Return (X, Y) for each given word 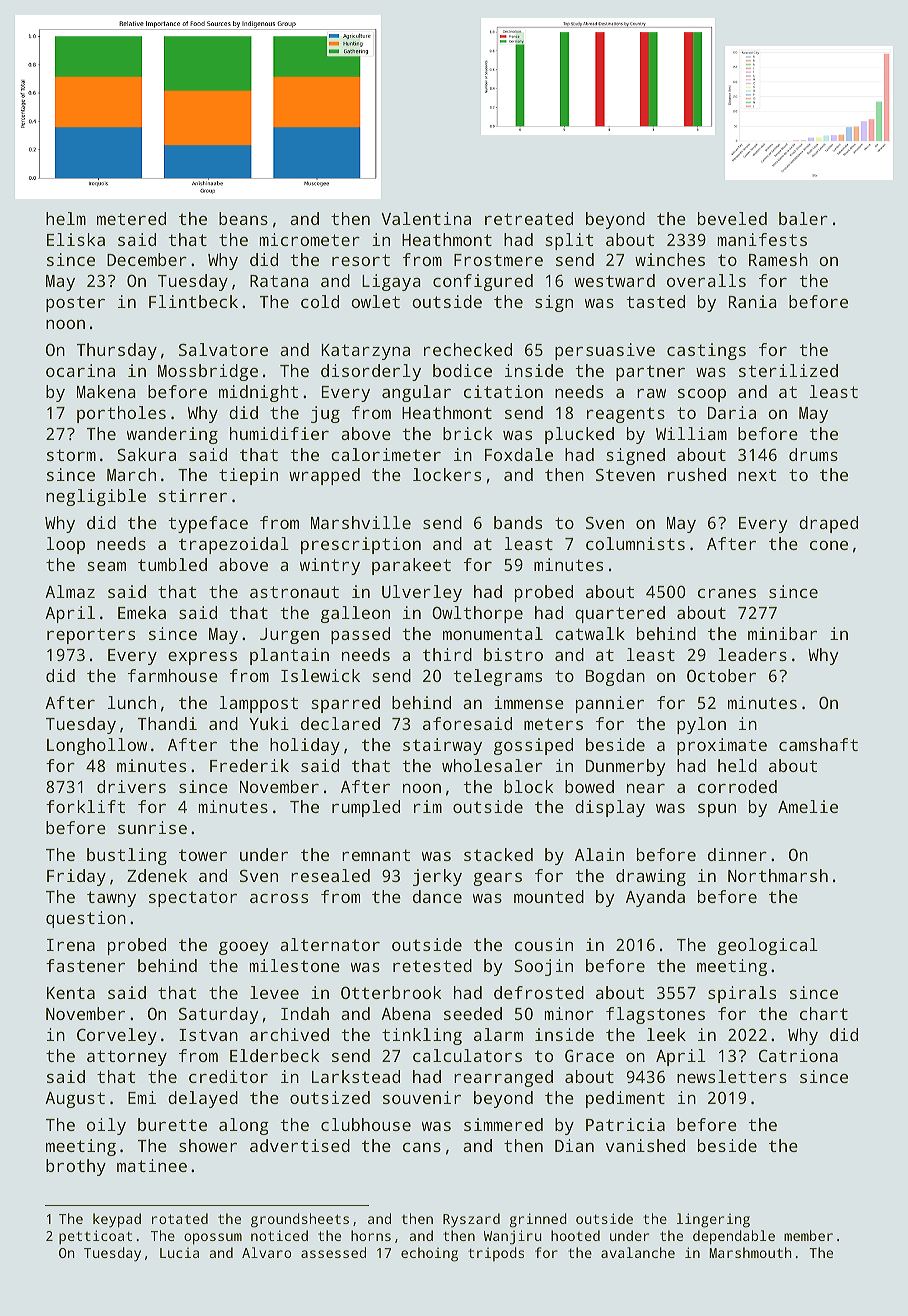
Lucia (179, 1252)
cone (829, 545)
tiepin (248, 476)
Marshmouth (751, 1252)
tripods (496, 1254)
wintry (330, 566)
